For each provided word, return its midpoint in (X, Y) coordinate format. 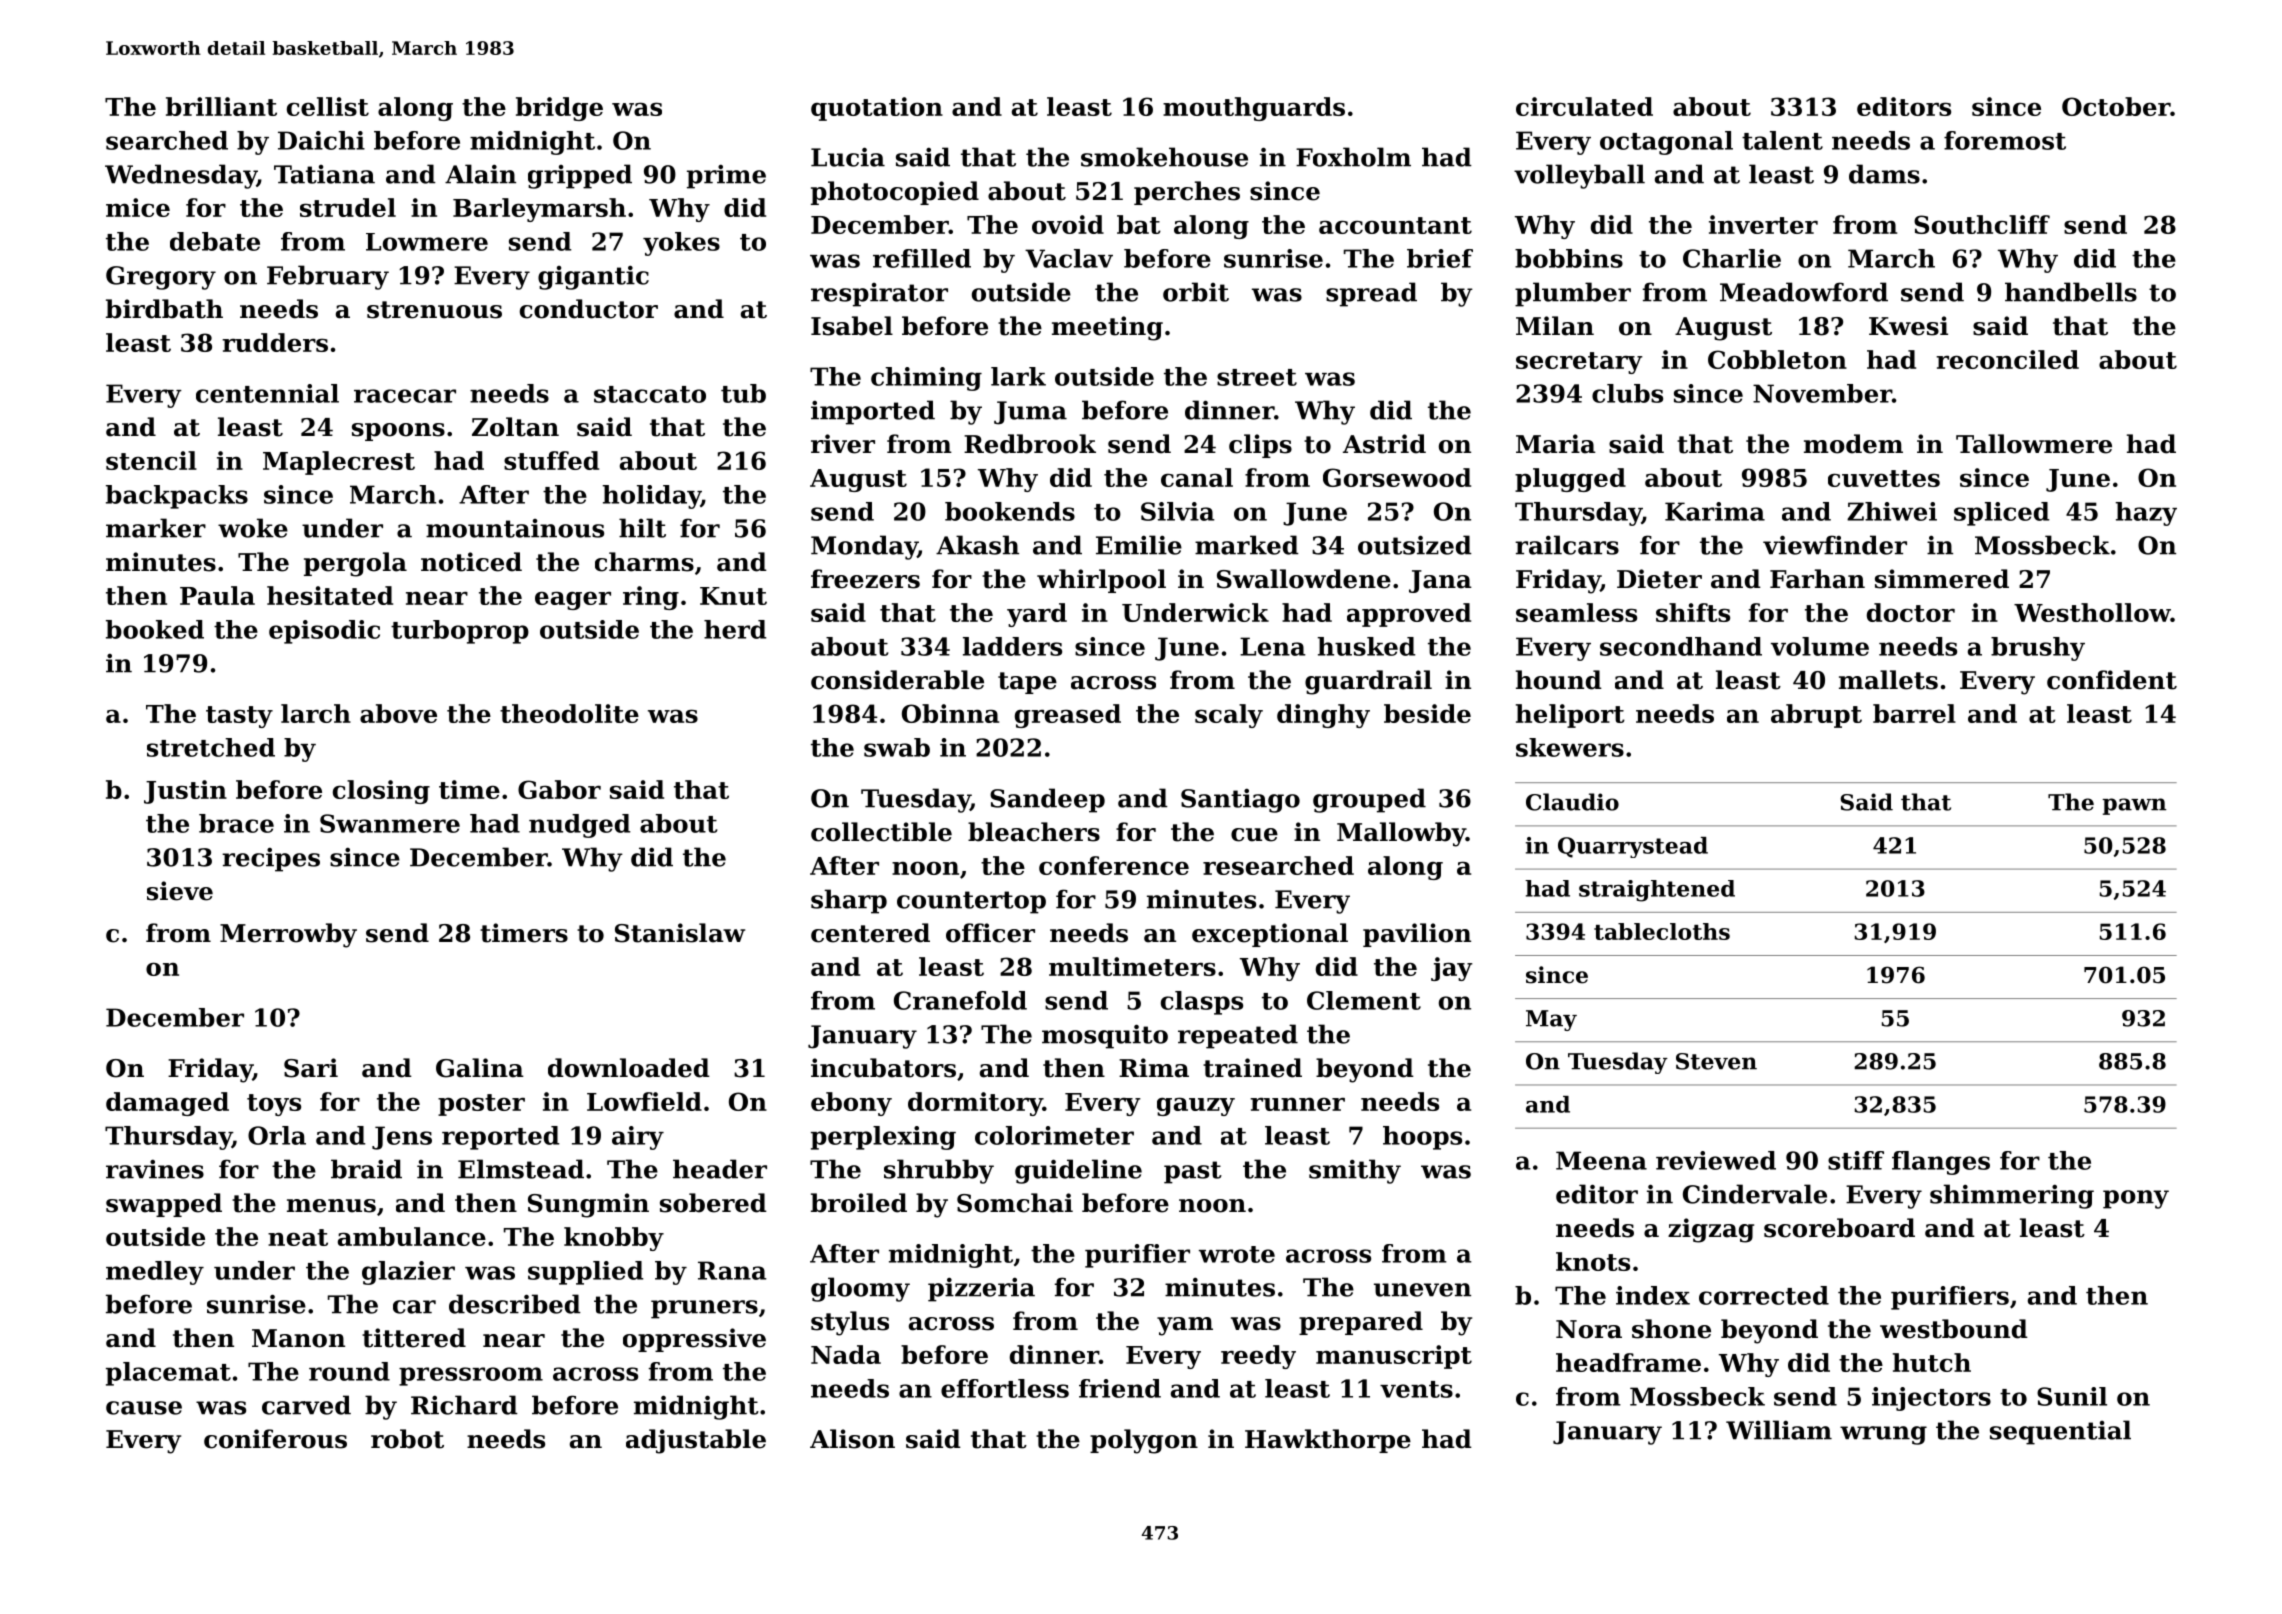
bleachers (1034, 832)
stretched (211, 747)
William (1779, 1430)
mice (138, 207)
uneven (1422, 1290)
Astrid (1384, 444)
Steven (1716, 1061)
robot (407, 1439)
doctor (1911, 612)
